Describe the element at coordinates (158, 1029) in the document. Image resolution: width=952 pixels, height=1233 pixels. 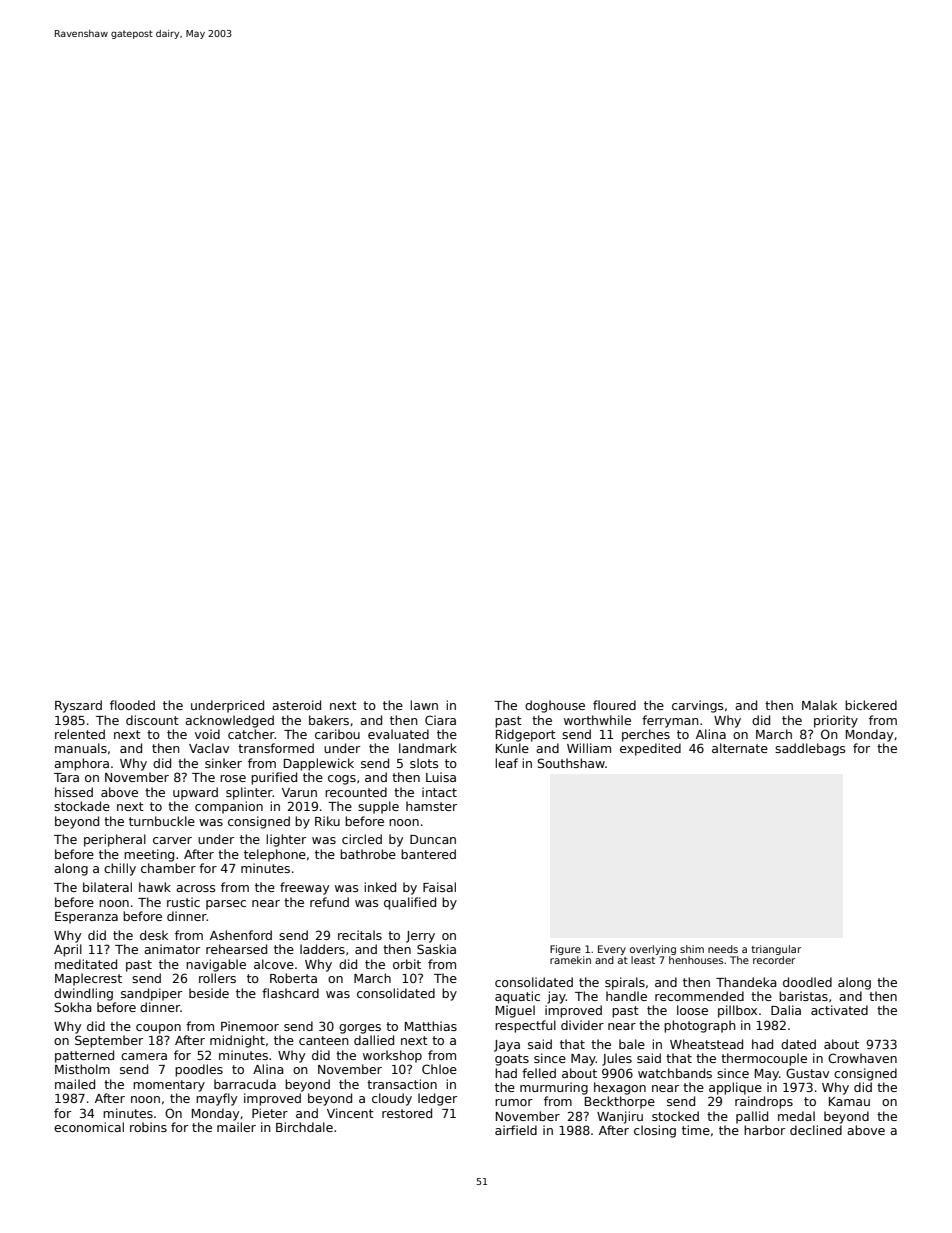
I see `coupon` at that location.
